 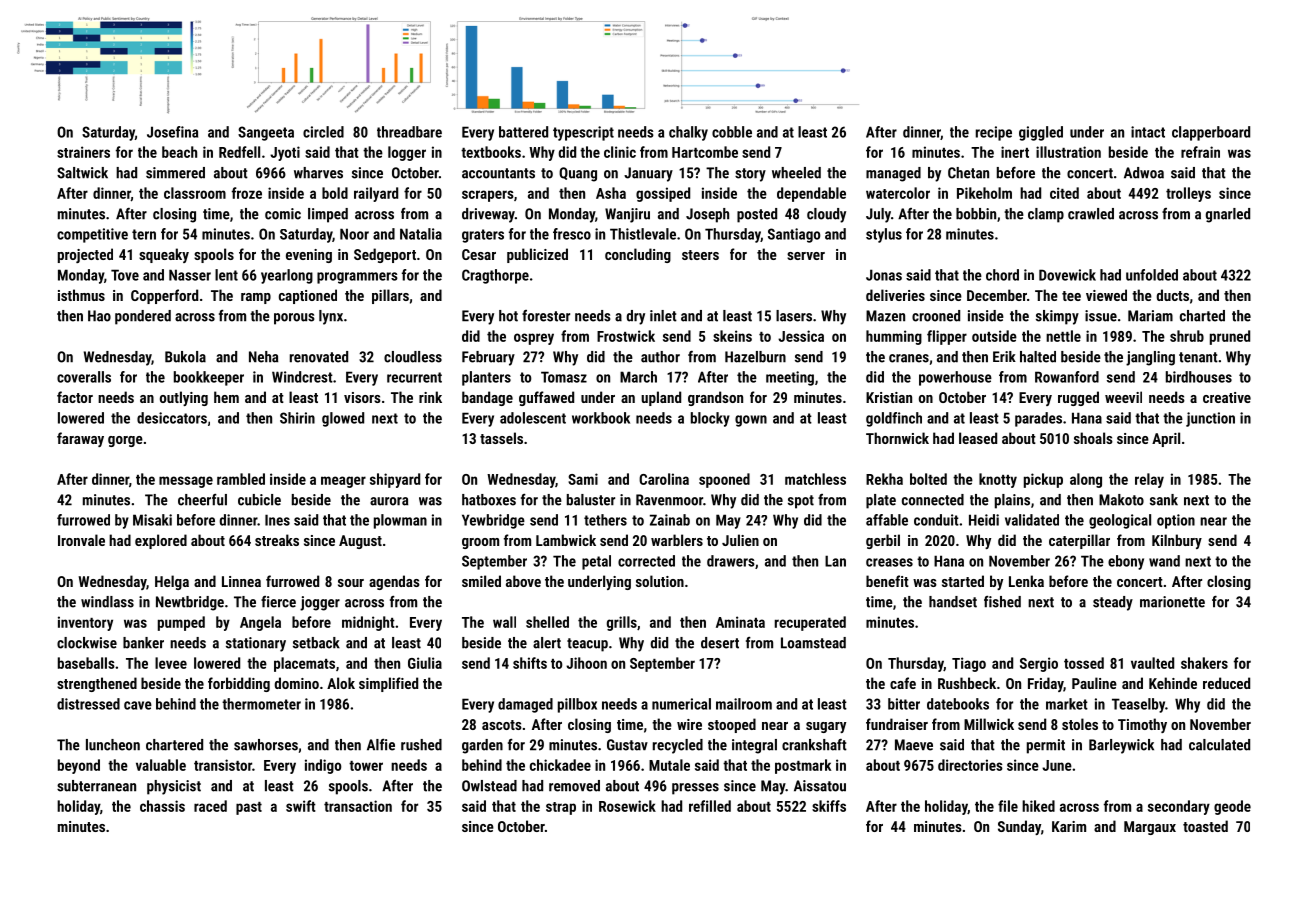 What do you see at coordinates (710, 419) in the screenshot?
I see `blocky` at bounding box center [710, 419].
